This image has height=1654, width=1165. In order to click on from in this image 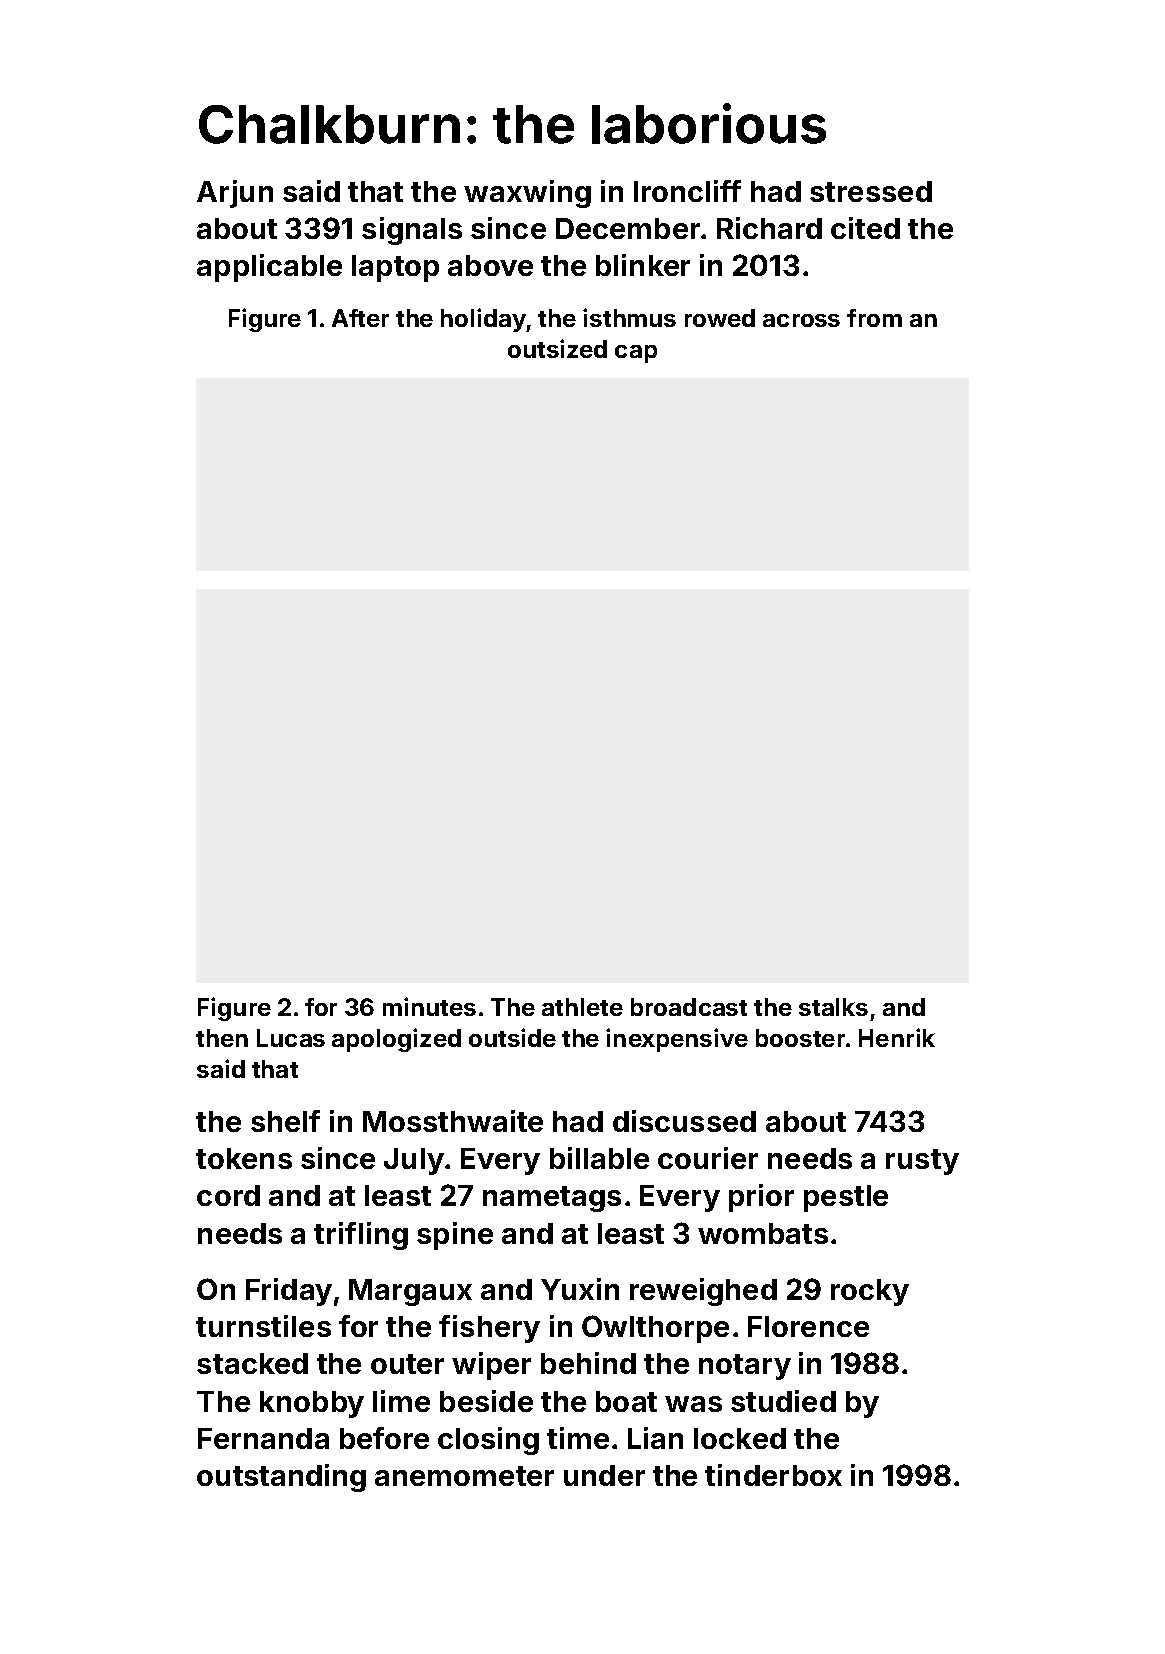, I will do `click(874, 318)`.
